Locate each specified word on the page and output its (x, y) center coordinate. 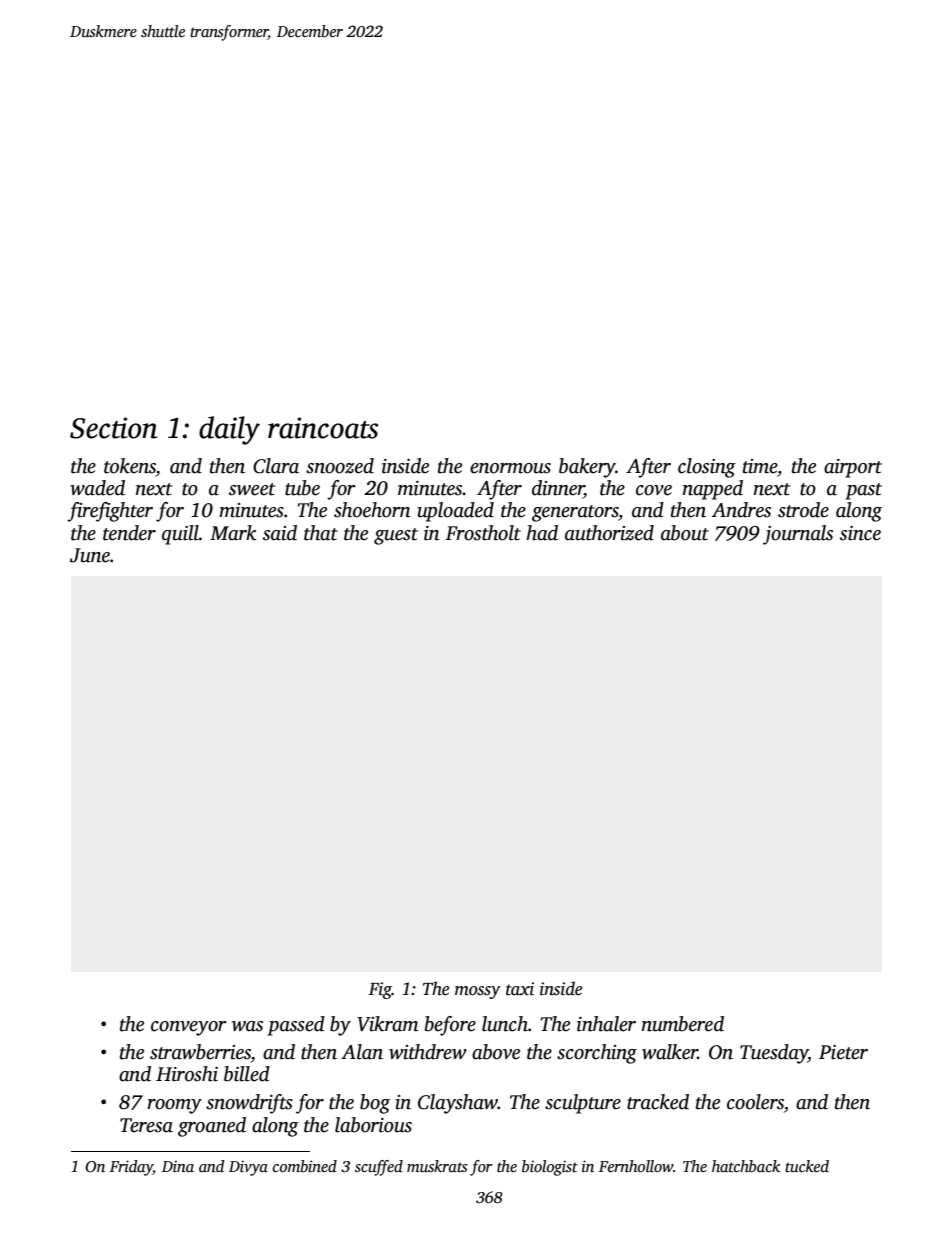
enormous (510, 468)
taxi (520, 989)
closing (707, 468)
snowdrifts (249, 1104)
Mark (233, 533)
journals (798, 535)
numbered (683, 1024)
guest (396, 536)
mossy (478, 992)
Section (113, 428)
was (247, 1026)
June (90, 555)
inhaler (606, 1024)
